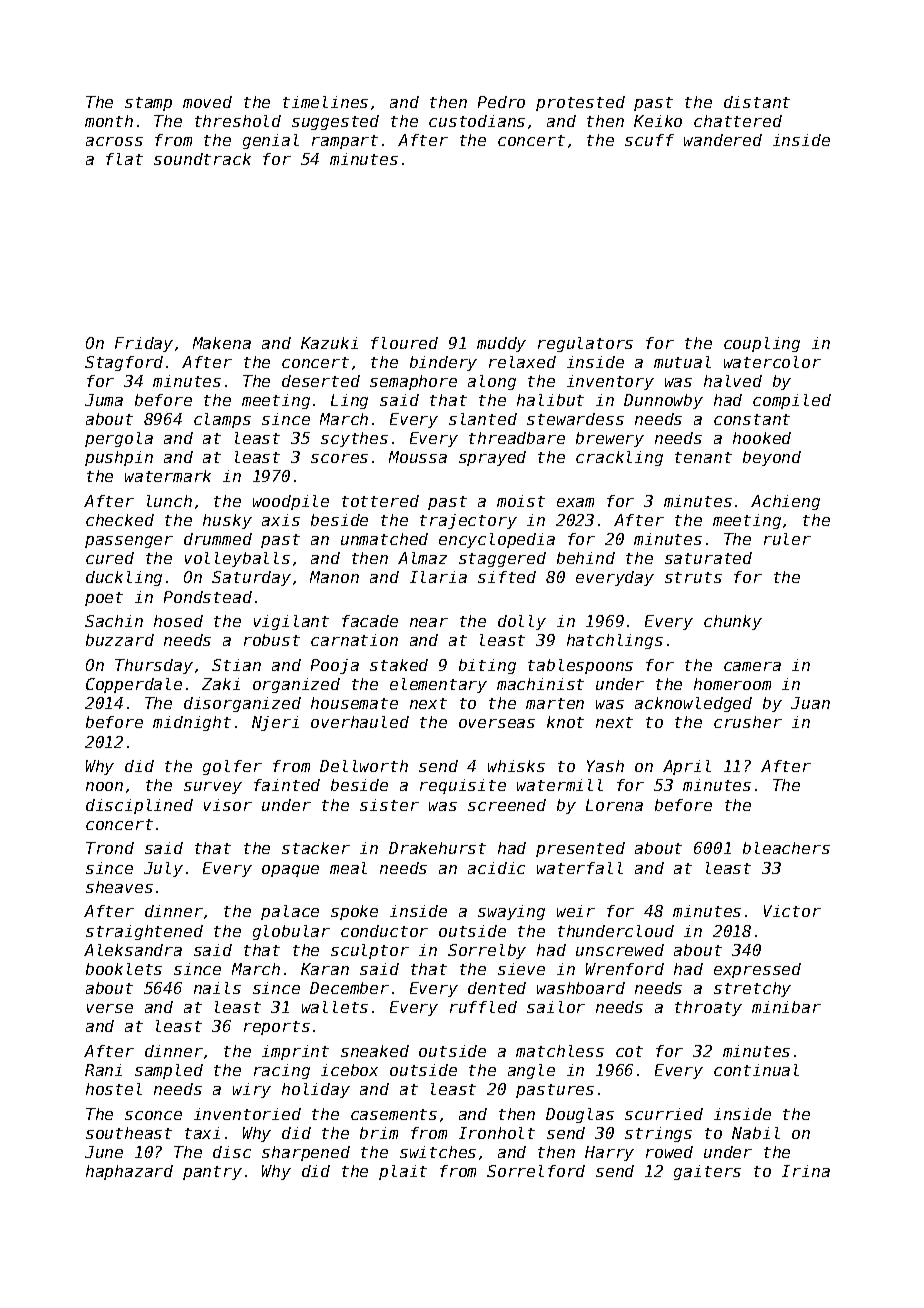 This screenshot has height=1308, width=924. Describe the element at coordinates (148, 104) in the screenshot. I see `stamp` at that location.
